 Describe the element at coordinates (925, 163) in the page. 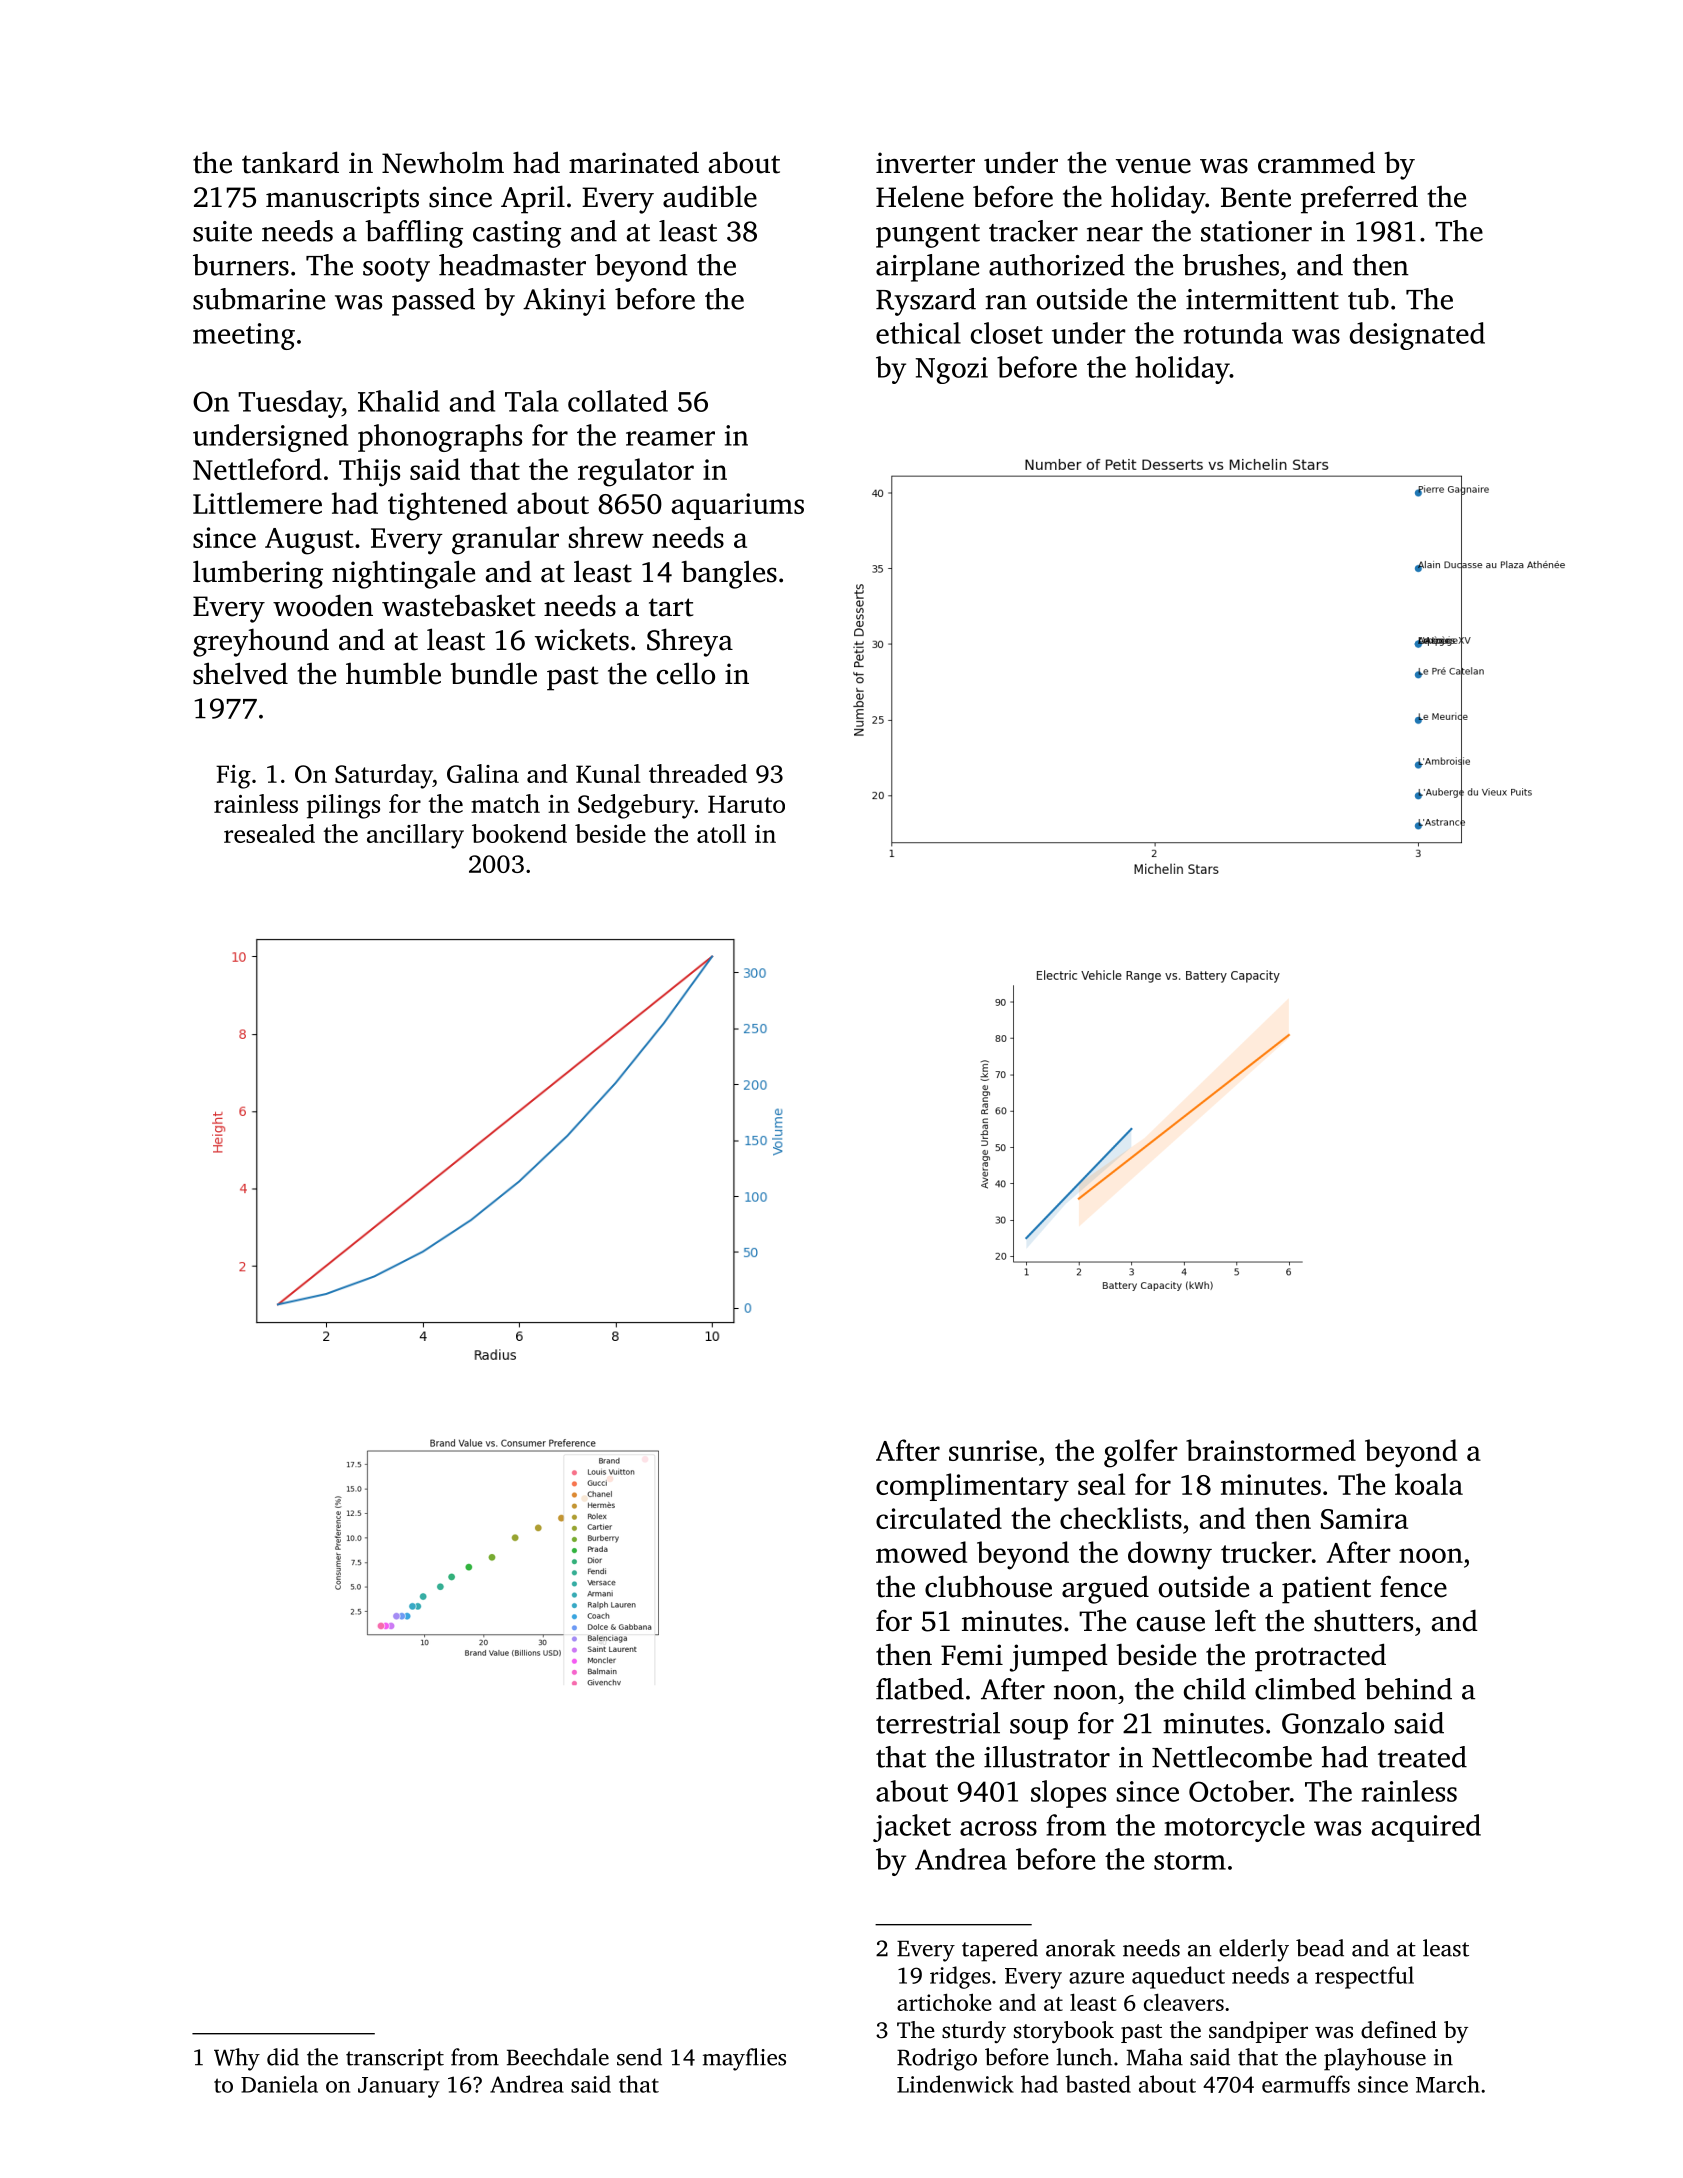

I see `inverter` at that location.
